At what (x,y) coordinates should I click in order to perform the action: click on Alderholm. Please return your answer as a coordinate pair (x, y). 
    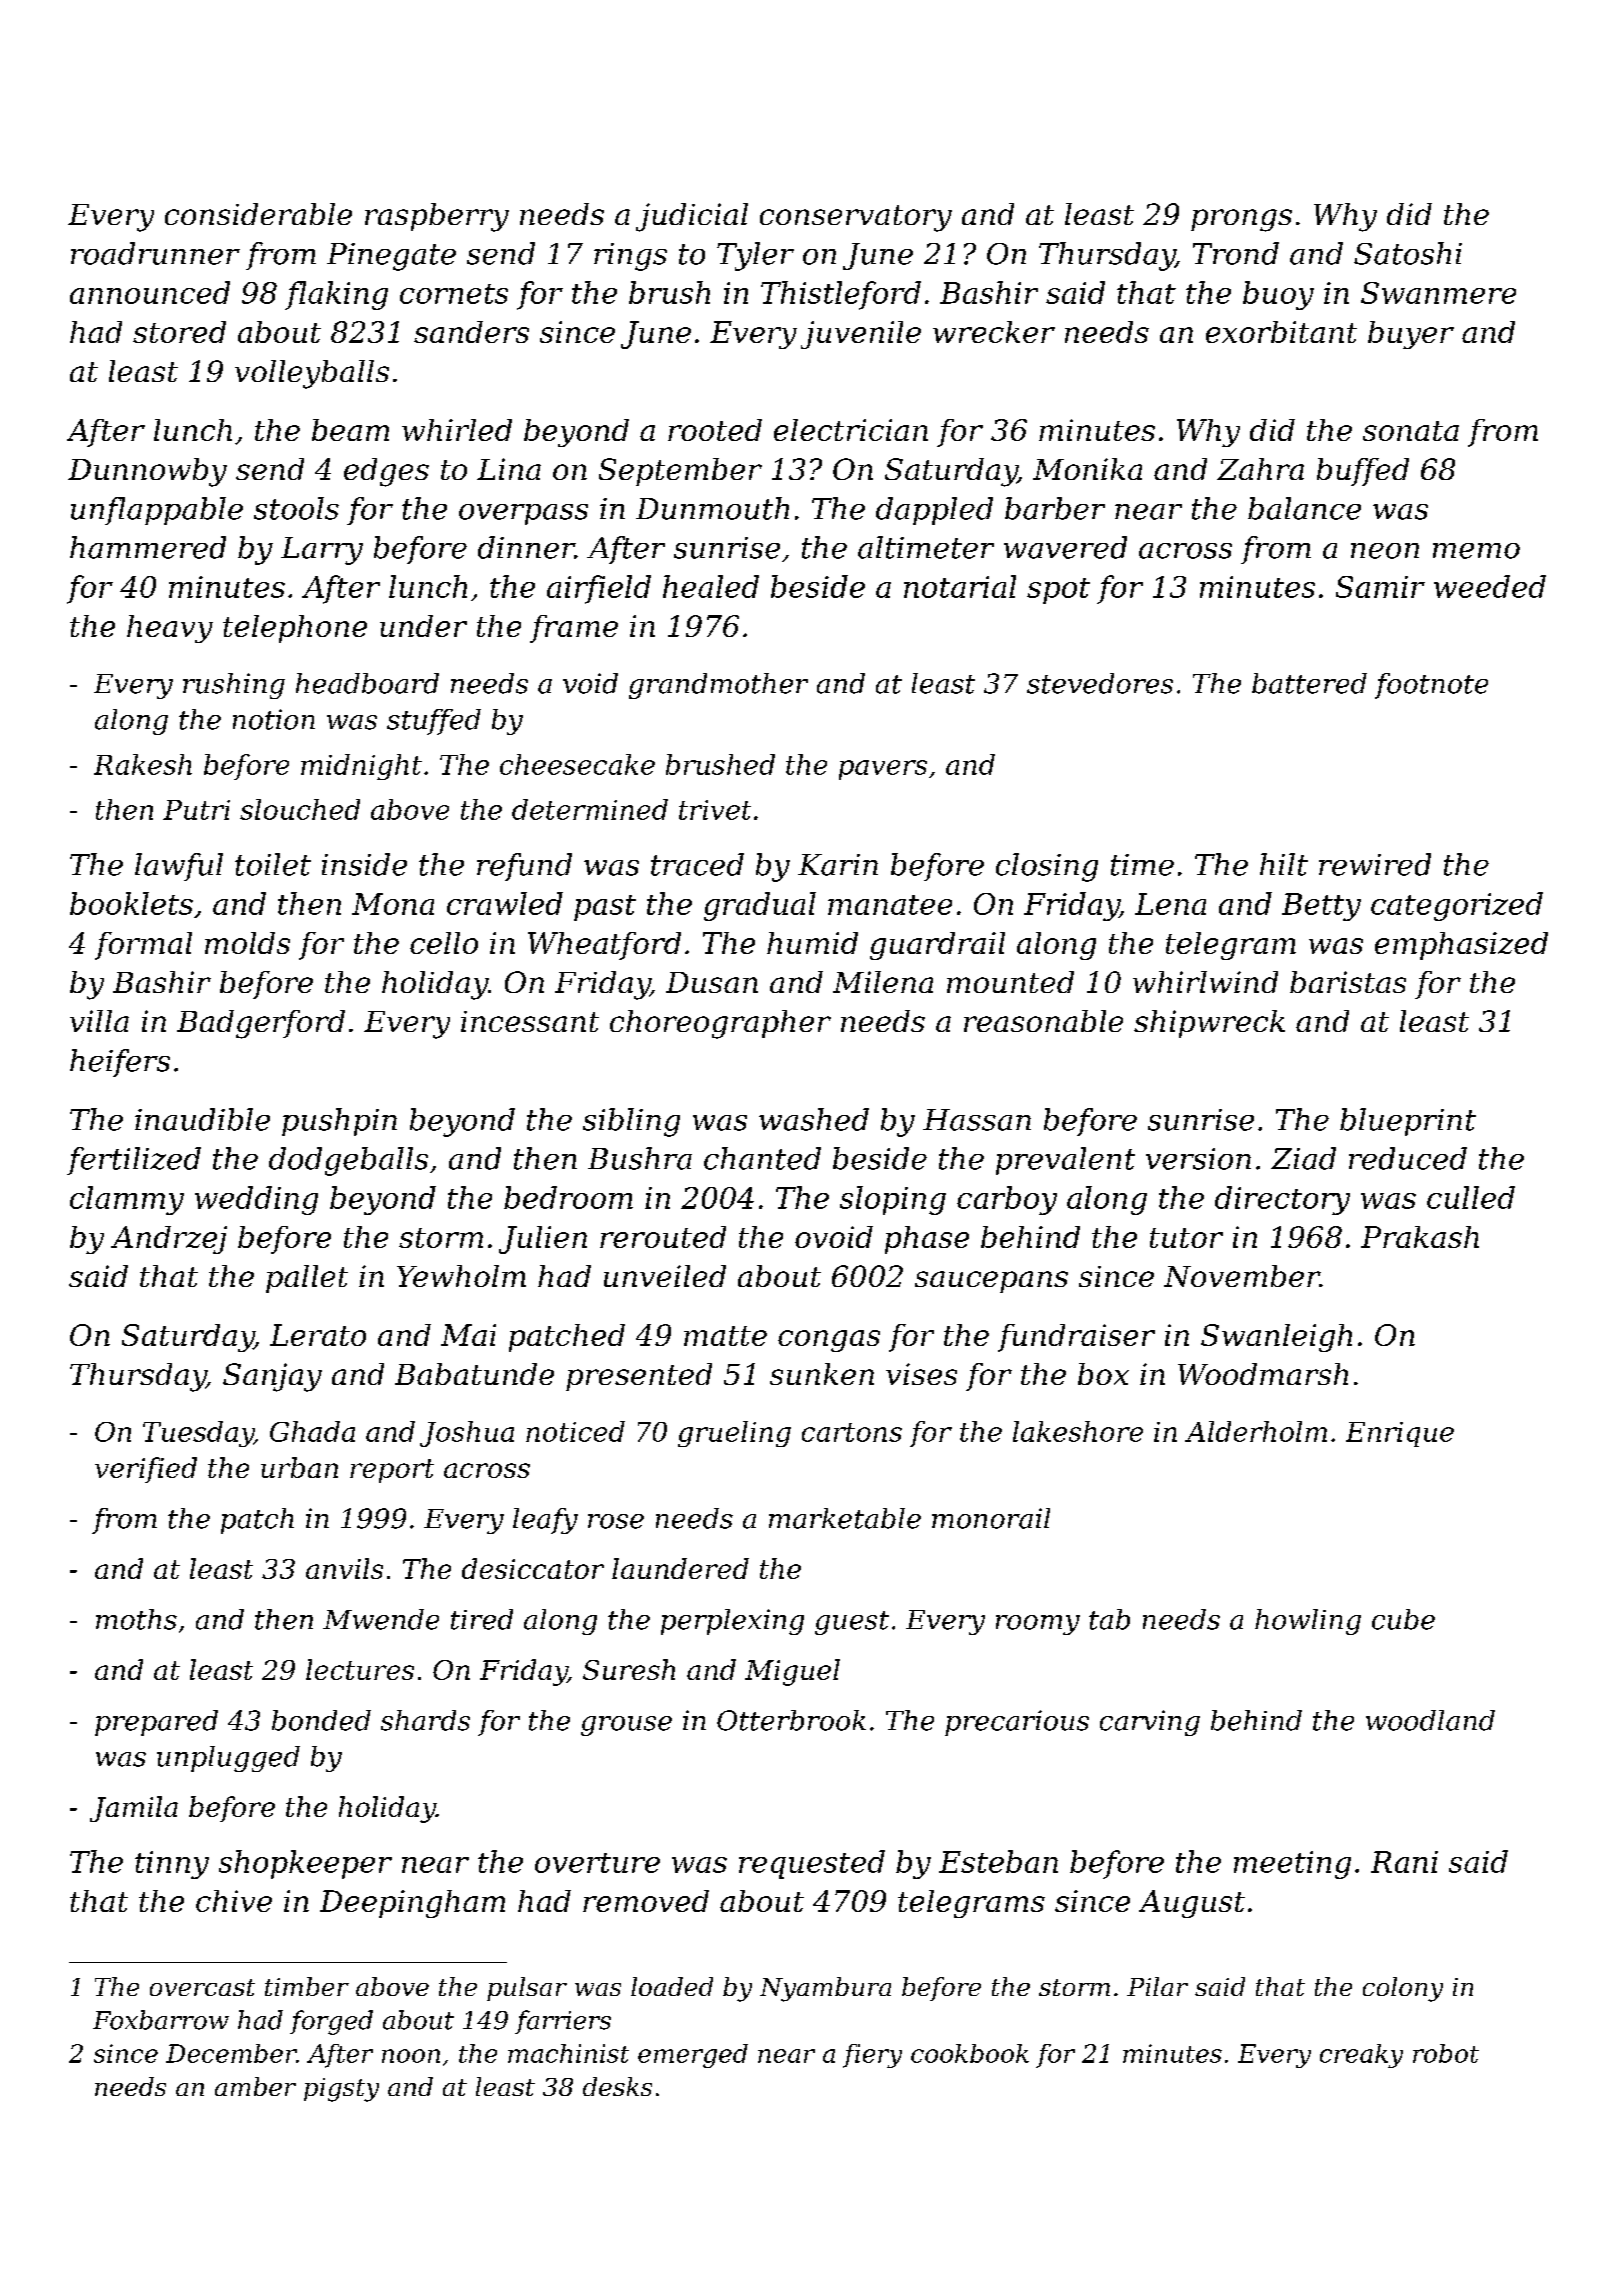
    Looking at the image, I should click on (1256, 1431).
